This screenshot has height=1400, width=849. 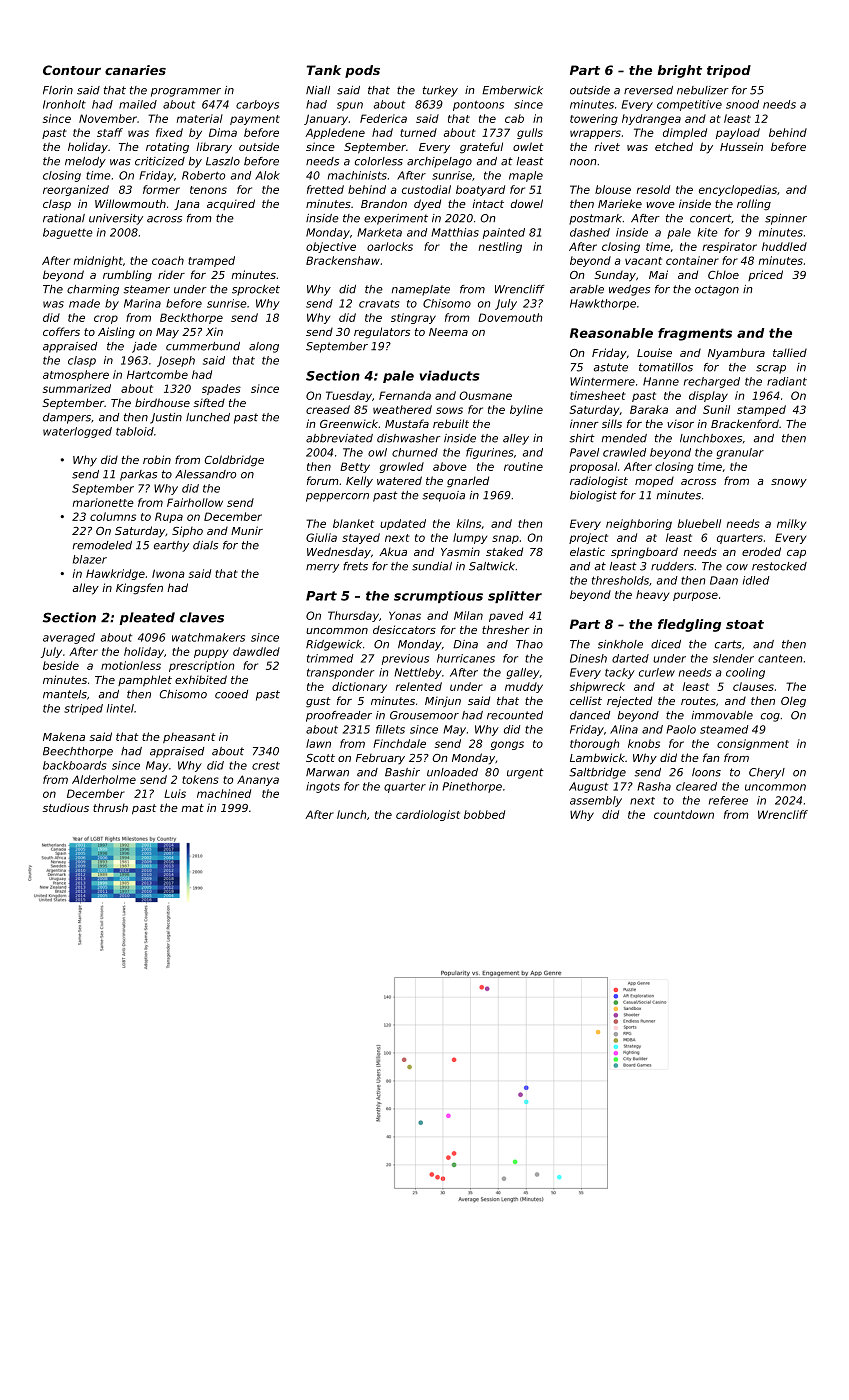 I want to click on purpose, so click(x=695, y=596).
